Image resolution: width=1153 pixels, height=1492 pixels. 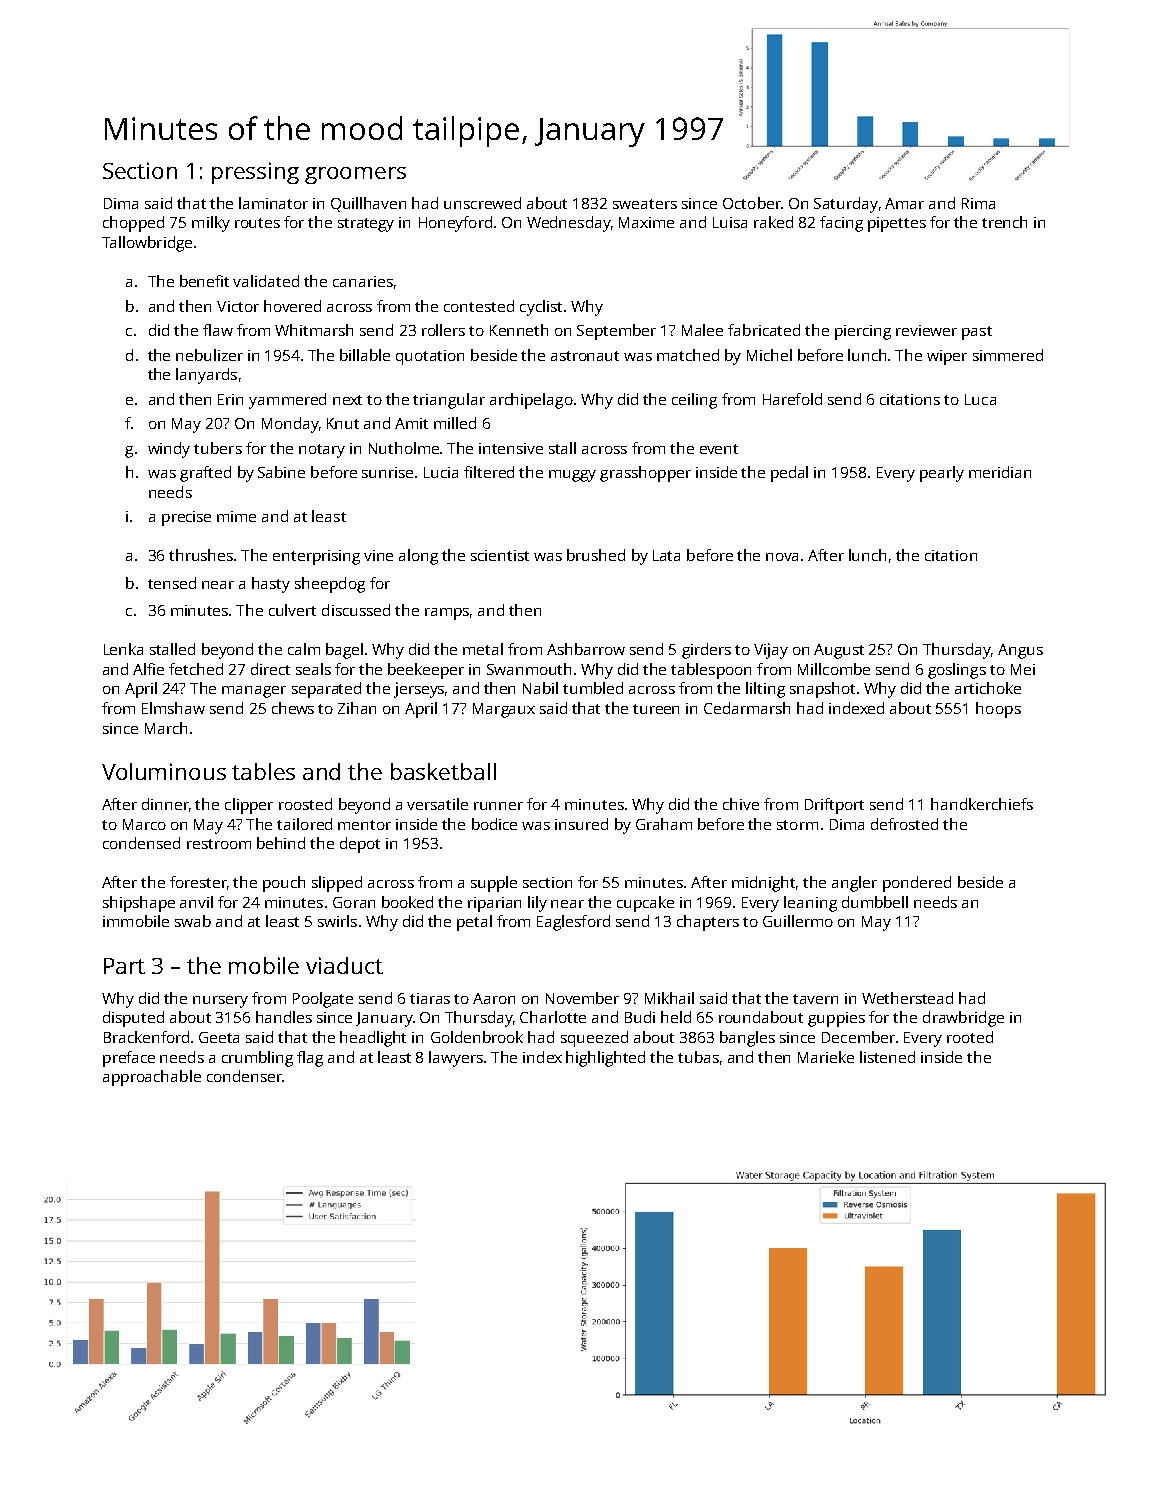 I want to click on hoops, so click(x=998, y=710).
